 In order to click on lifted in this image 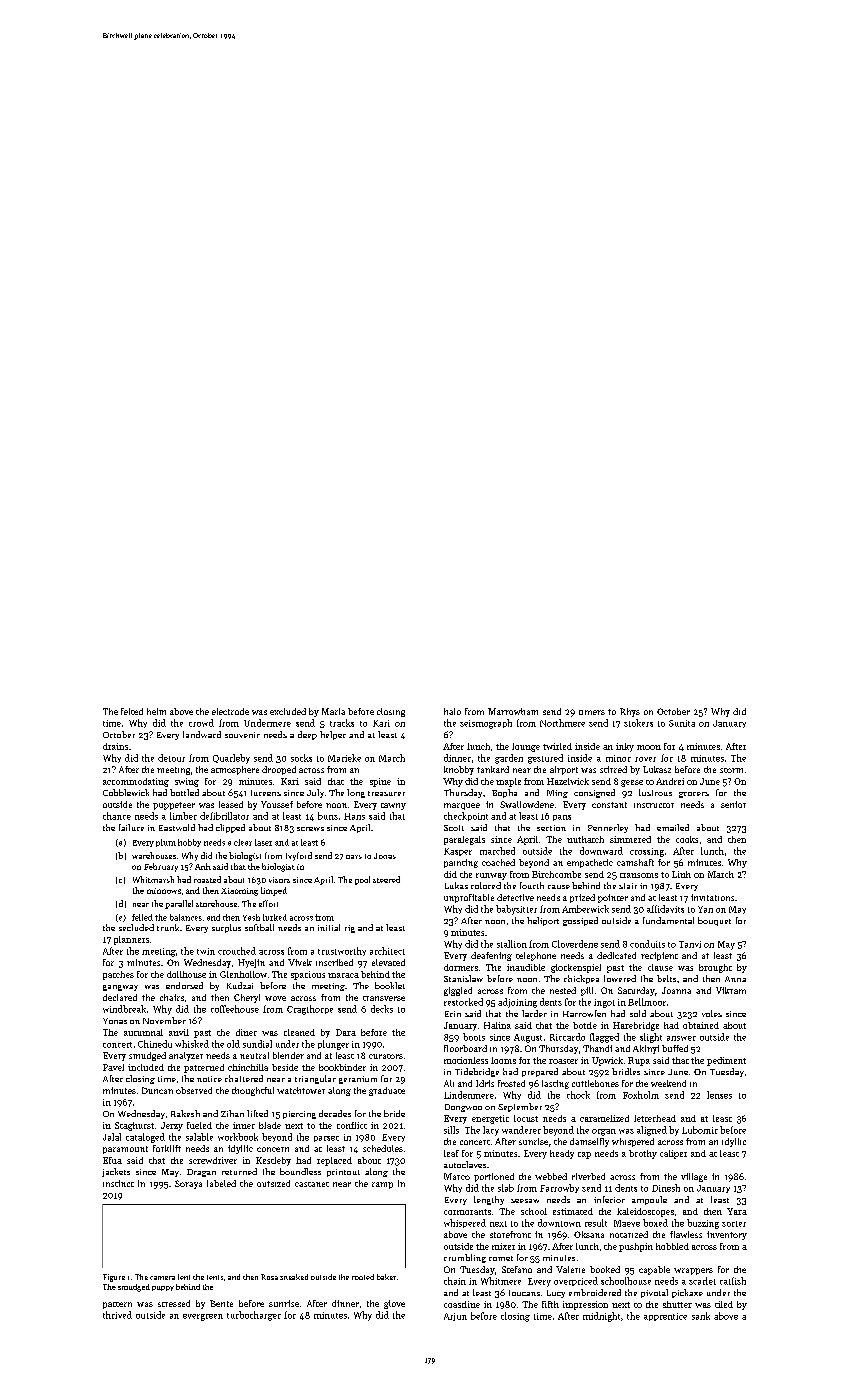, I will do `click(257, 1113)`.
